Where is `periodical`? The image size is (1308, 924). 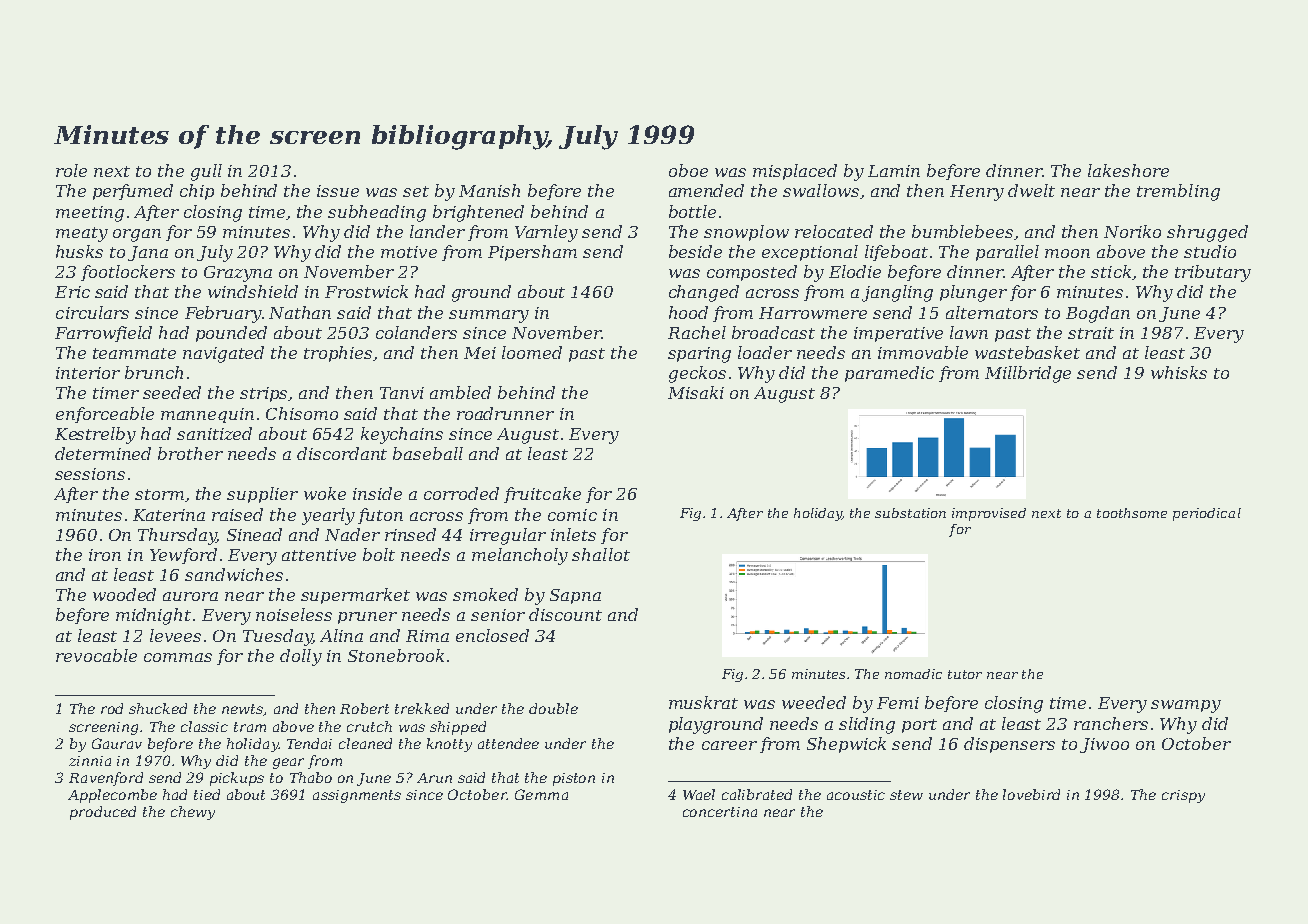
periodical is located at coordinates (1207, 514).
